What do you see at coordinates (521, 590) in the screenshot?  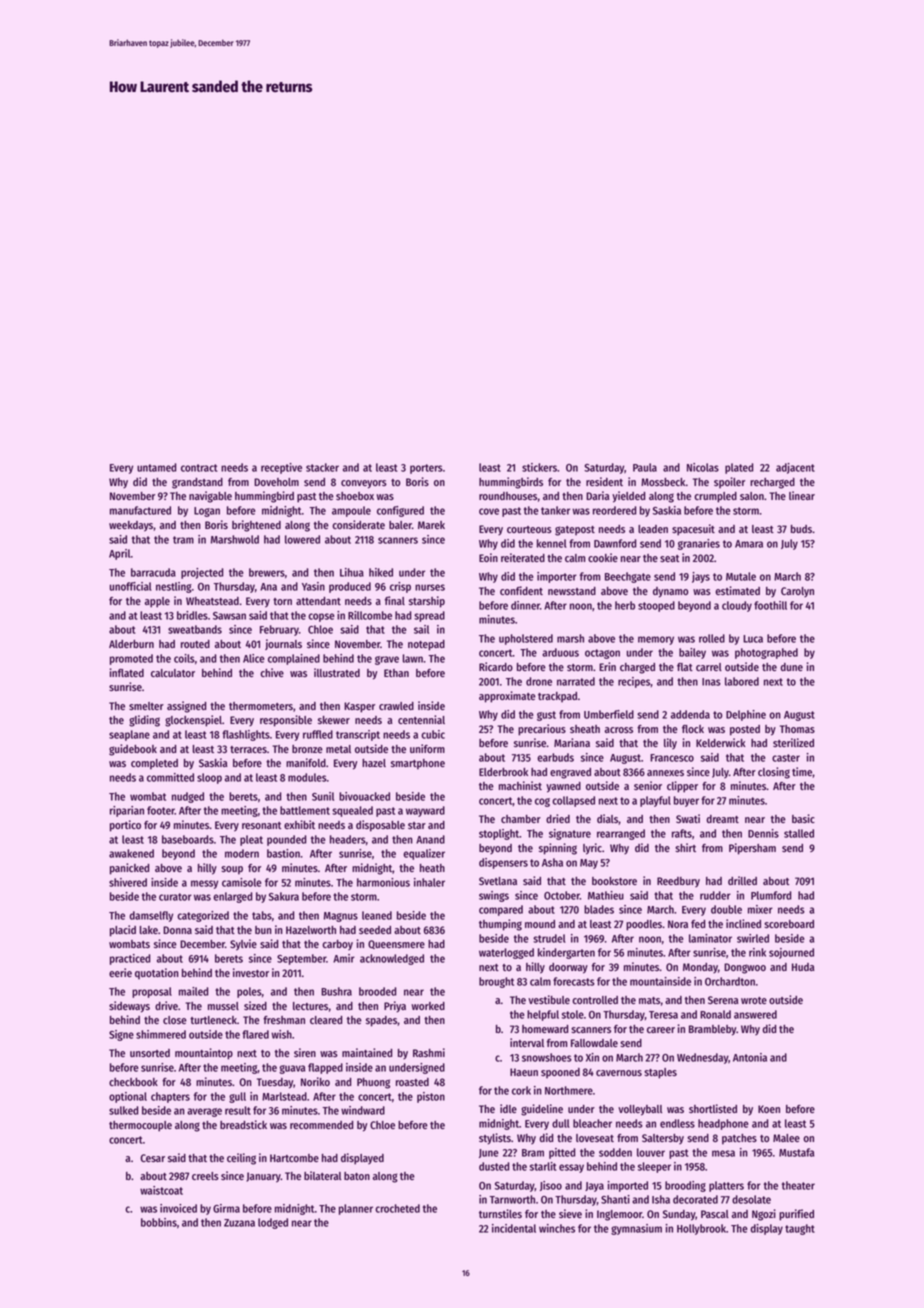 I see `confident` at bounding box center [521, 590].
